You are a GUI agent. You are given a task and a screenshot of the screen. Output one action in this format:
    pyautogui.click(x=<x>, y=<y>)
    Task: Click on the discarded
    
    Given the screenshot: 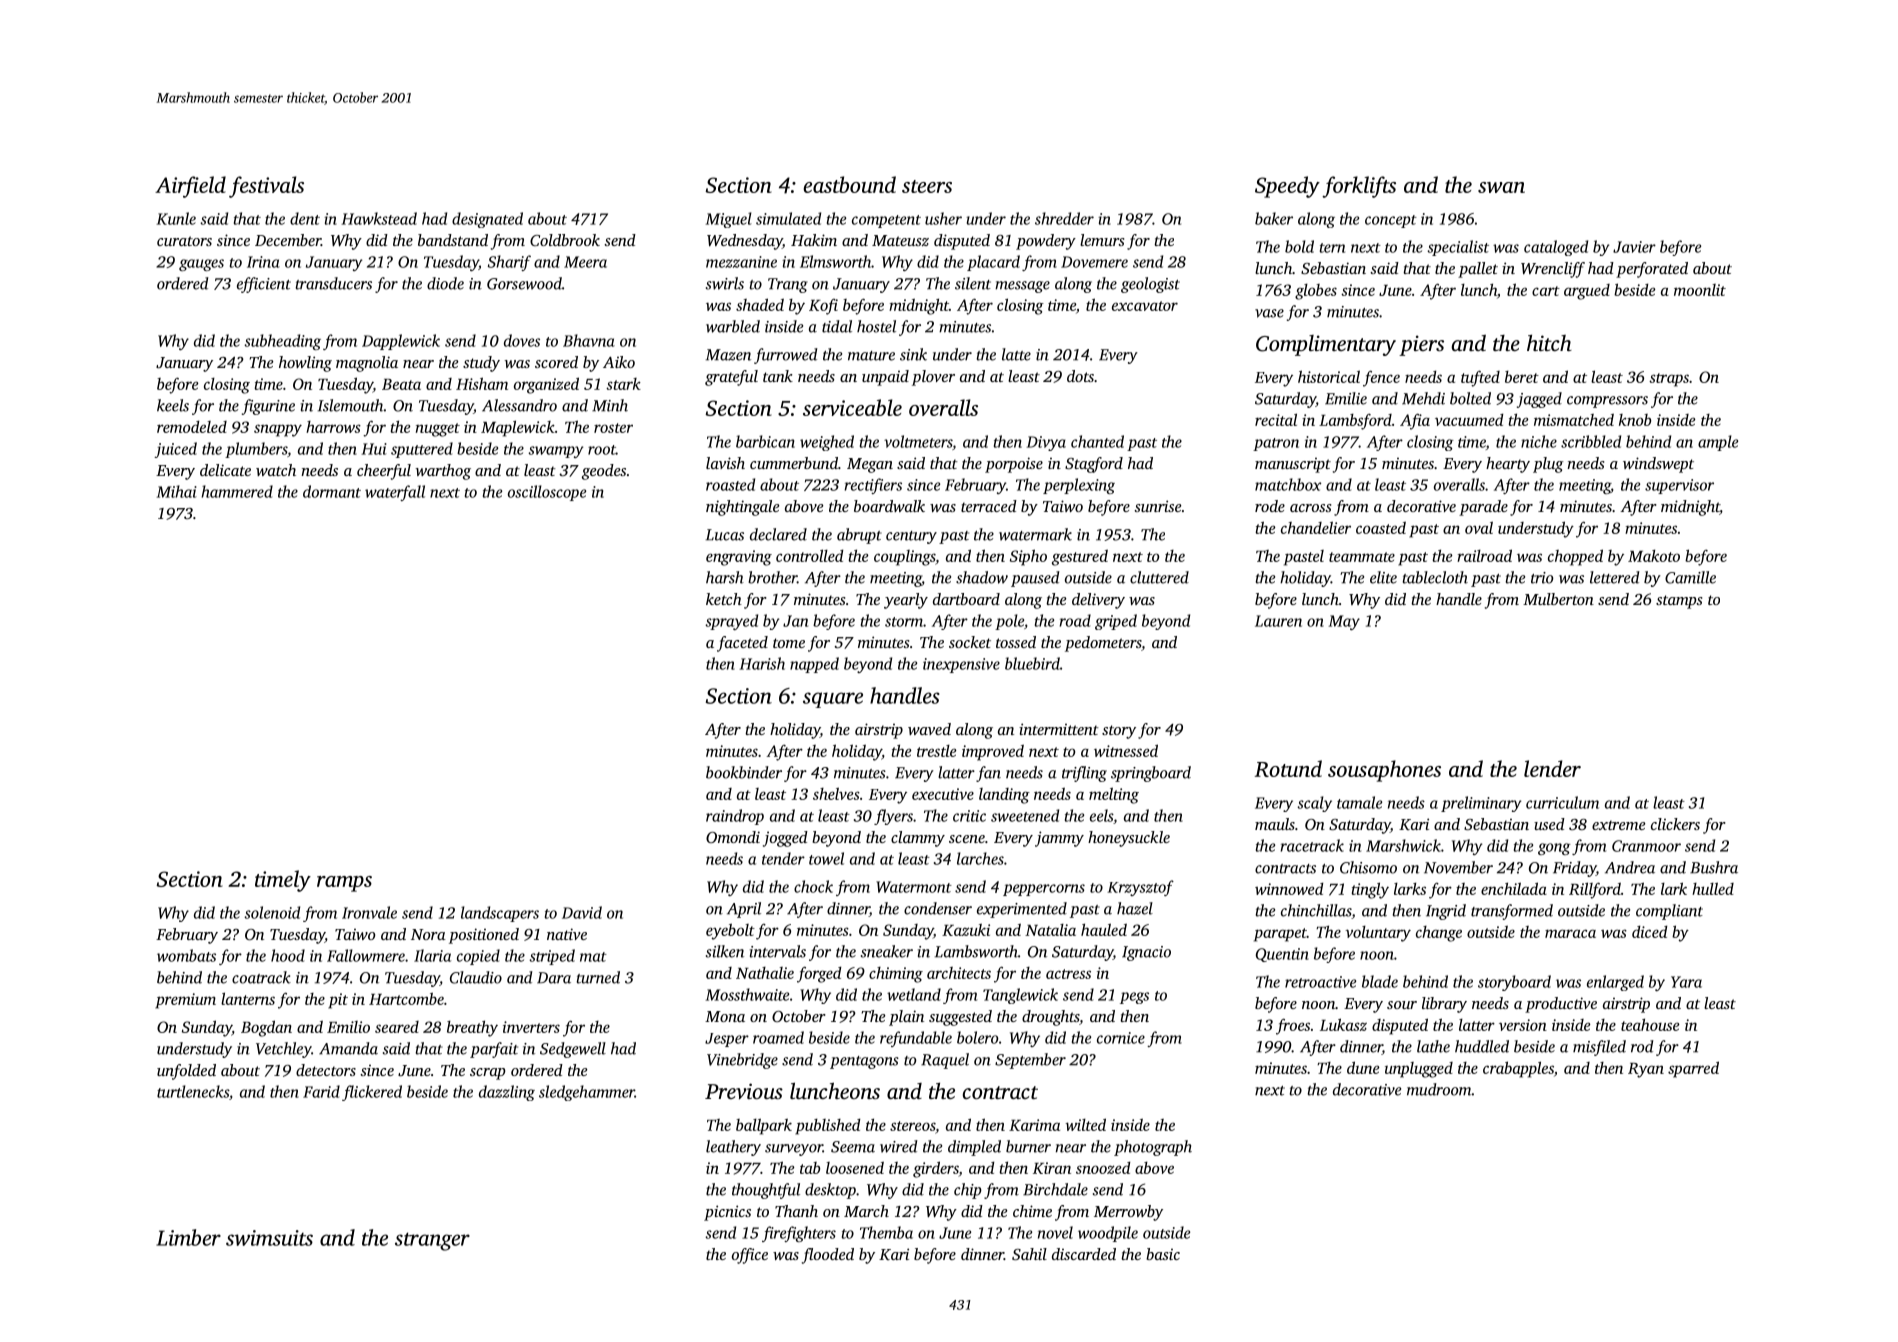 What is the action you would take?
    pyautogui.click(x=1084, y=1254)
